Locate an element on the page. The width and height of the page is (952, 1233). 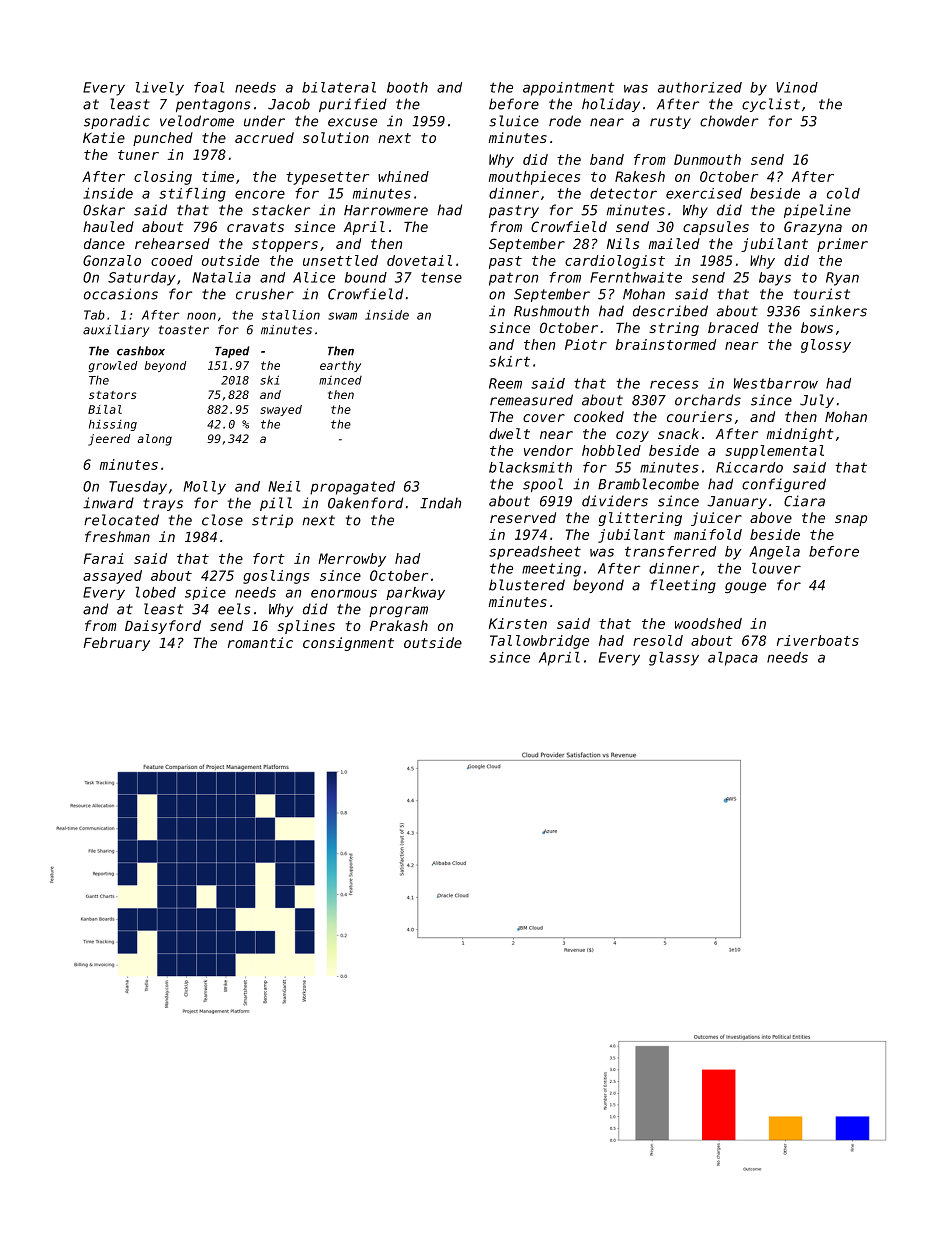
Tab is located at coordinates (94, 315).
